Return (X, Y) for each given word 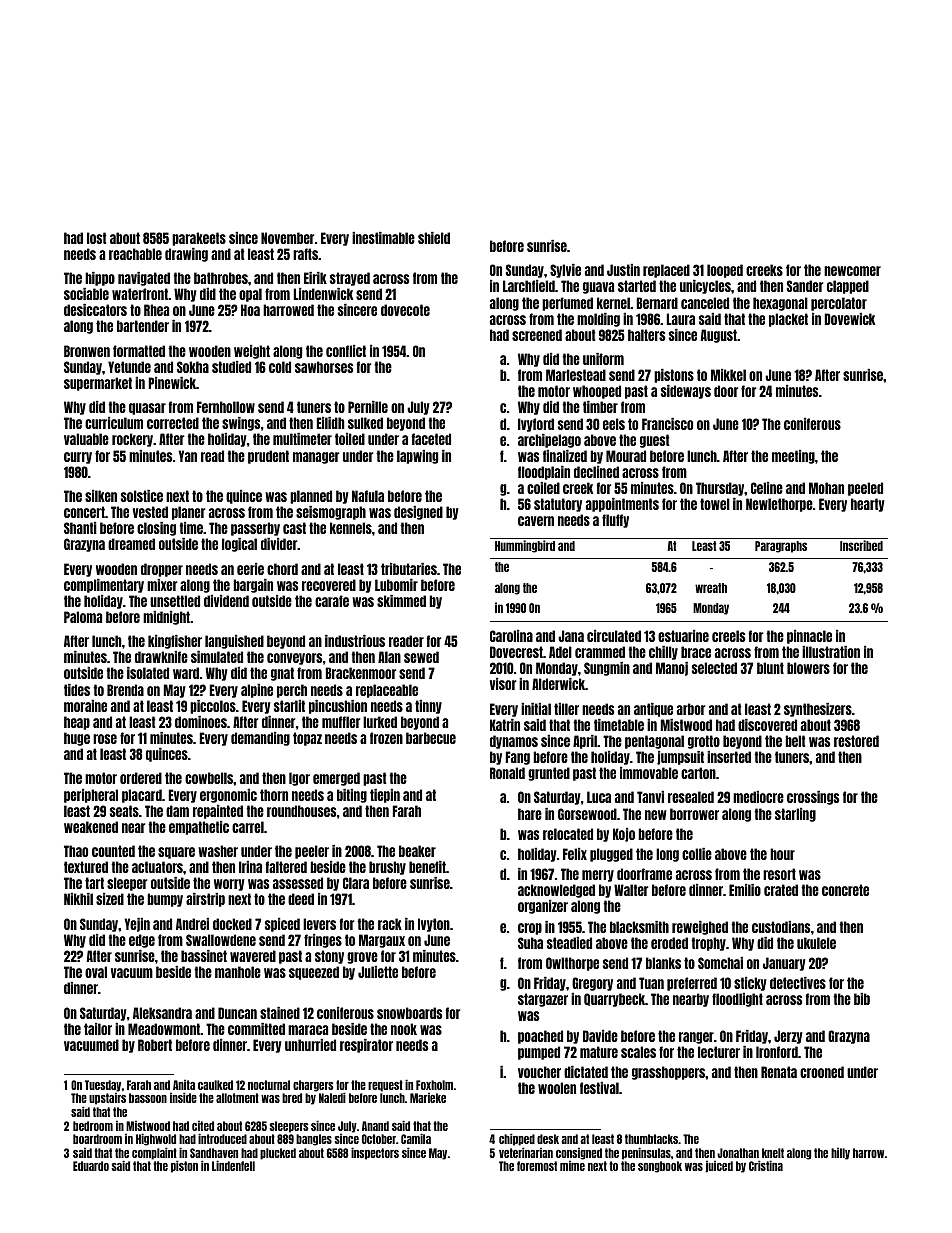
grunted (549, 774)
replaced (666, 271)
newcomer (852, 271)
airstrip (205, 900)
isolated (148, 673)
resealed (691, 797)
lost (97, 238)
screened (537, 335)
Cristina (766, 1165)
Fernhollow (226, 407)
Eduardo (91, 1166)
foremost (537, 1166)
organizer (543, 907)
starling (795, 815)
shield (434, 238)
